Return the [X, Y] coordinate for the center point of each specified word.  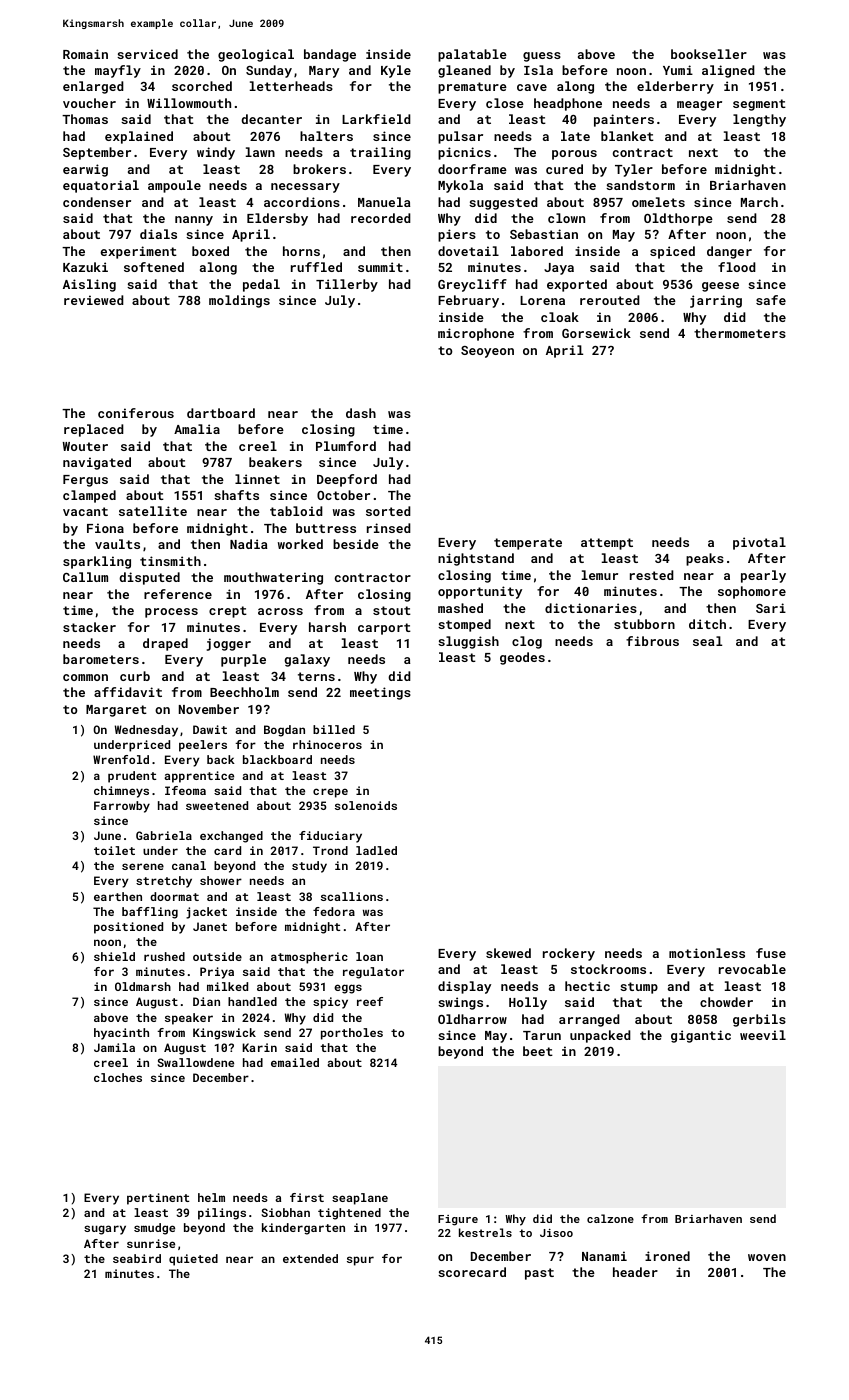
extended [310, 1258]
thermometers [740, 333]
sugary [105, 1230]
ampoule [174, 186]
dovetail [468, 251]
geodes [522, 658]
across [280, 611]
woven [767, 1257]
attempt [607, 544]
